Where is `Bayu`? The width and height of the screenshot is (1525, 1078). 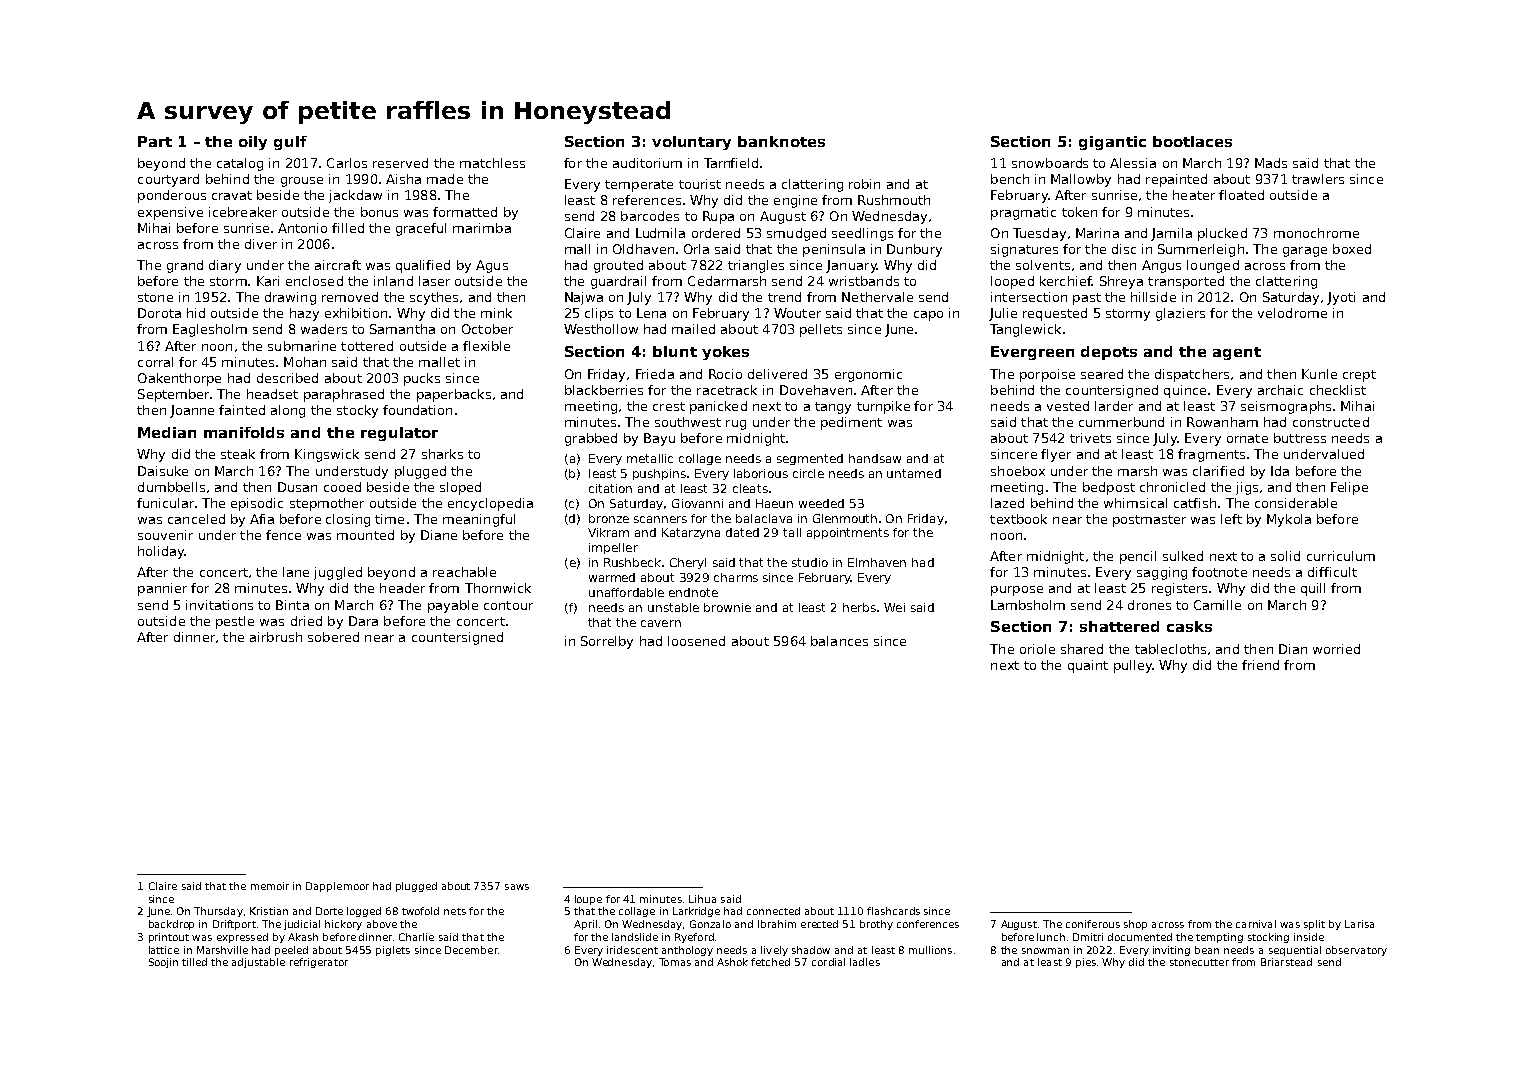 Bayu is located at coordinates (659, 439).
